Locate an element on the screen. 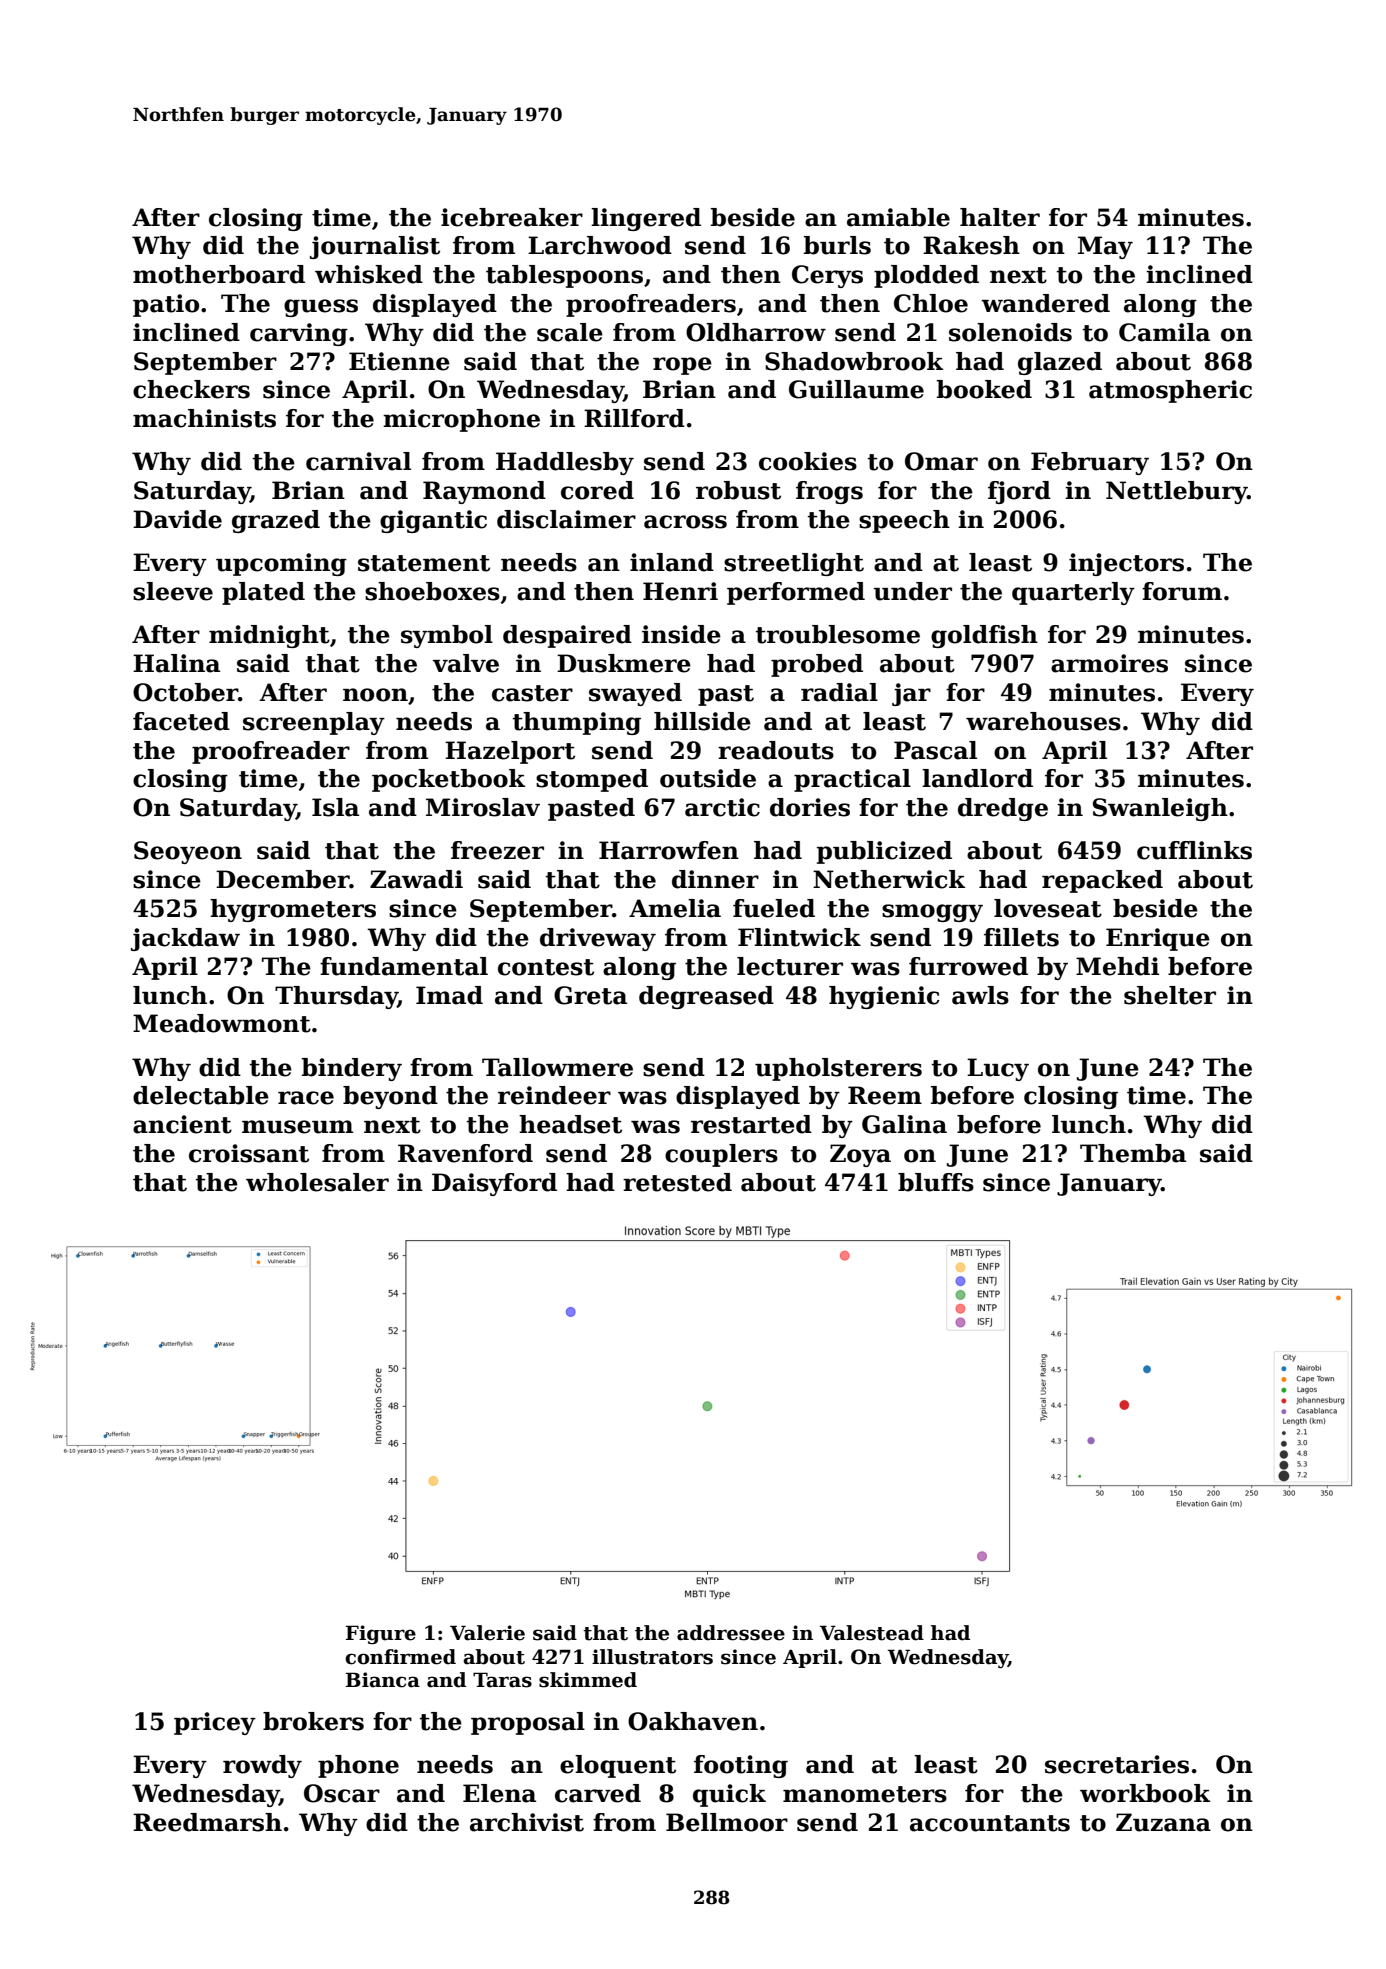  halter is located at coordinates (1000, 217).
